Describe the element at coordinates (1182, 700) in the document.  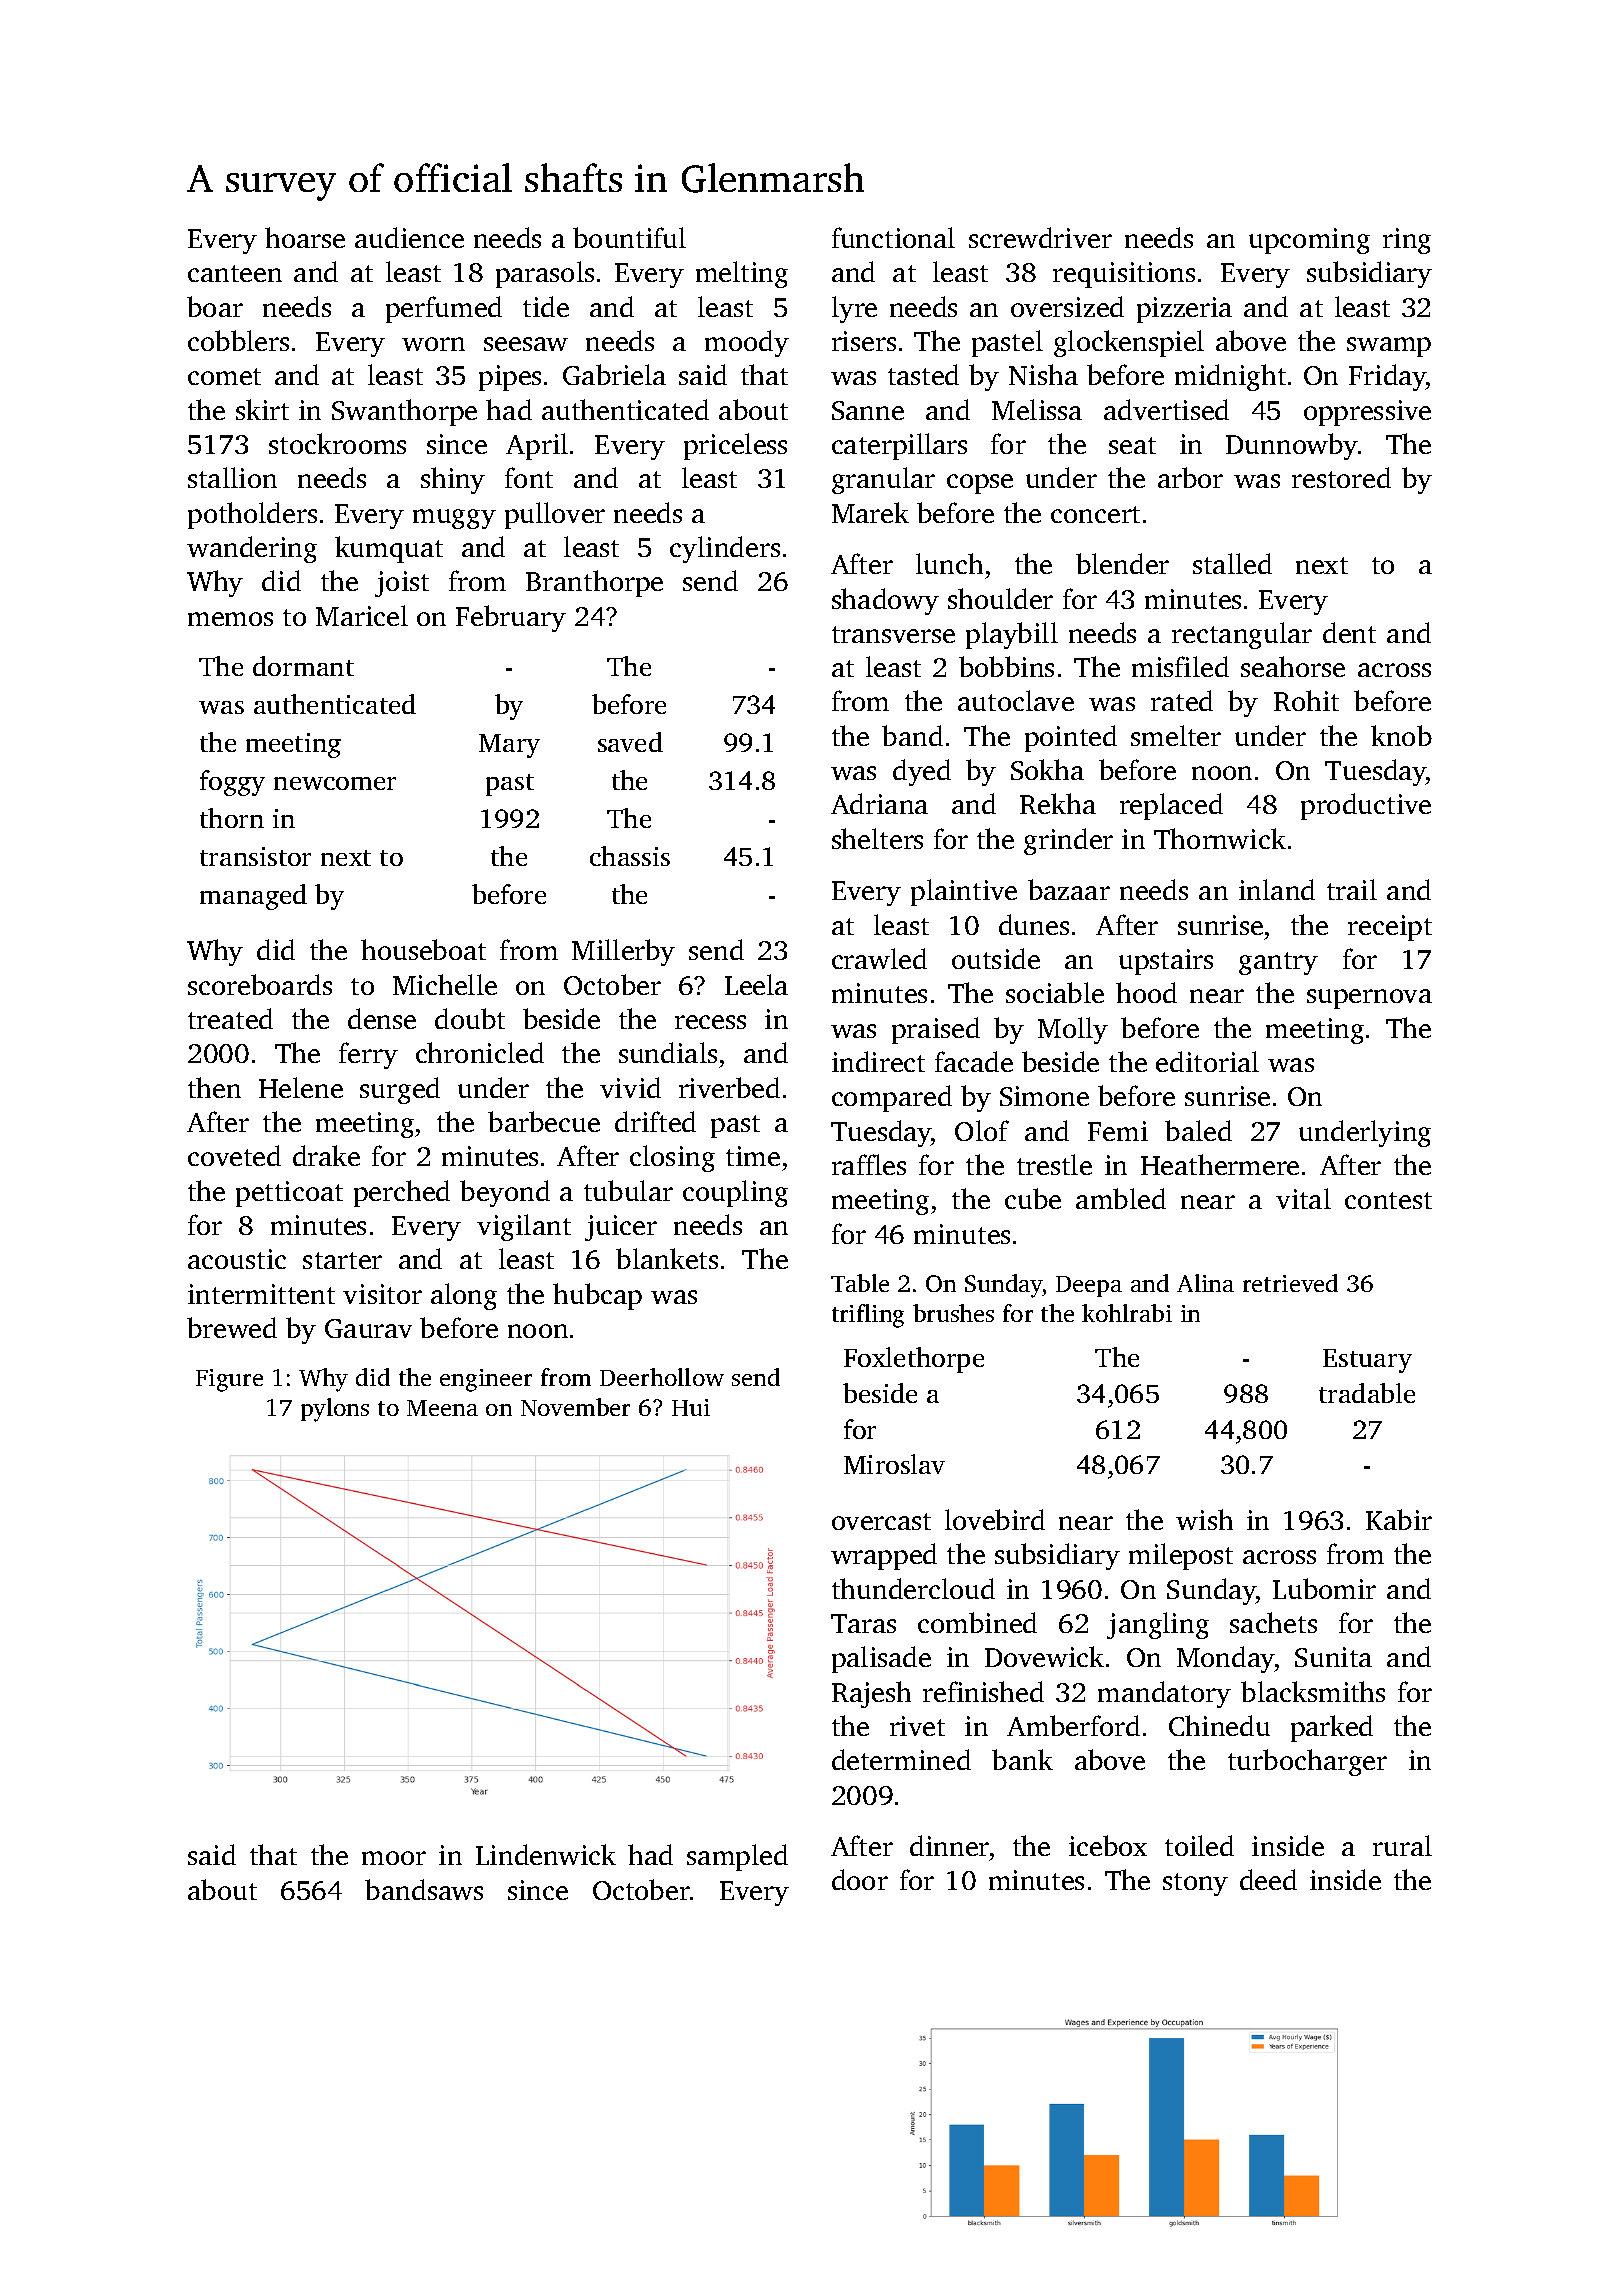
I see `rated` at that location.
